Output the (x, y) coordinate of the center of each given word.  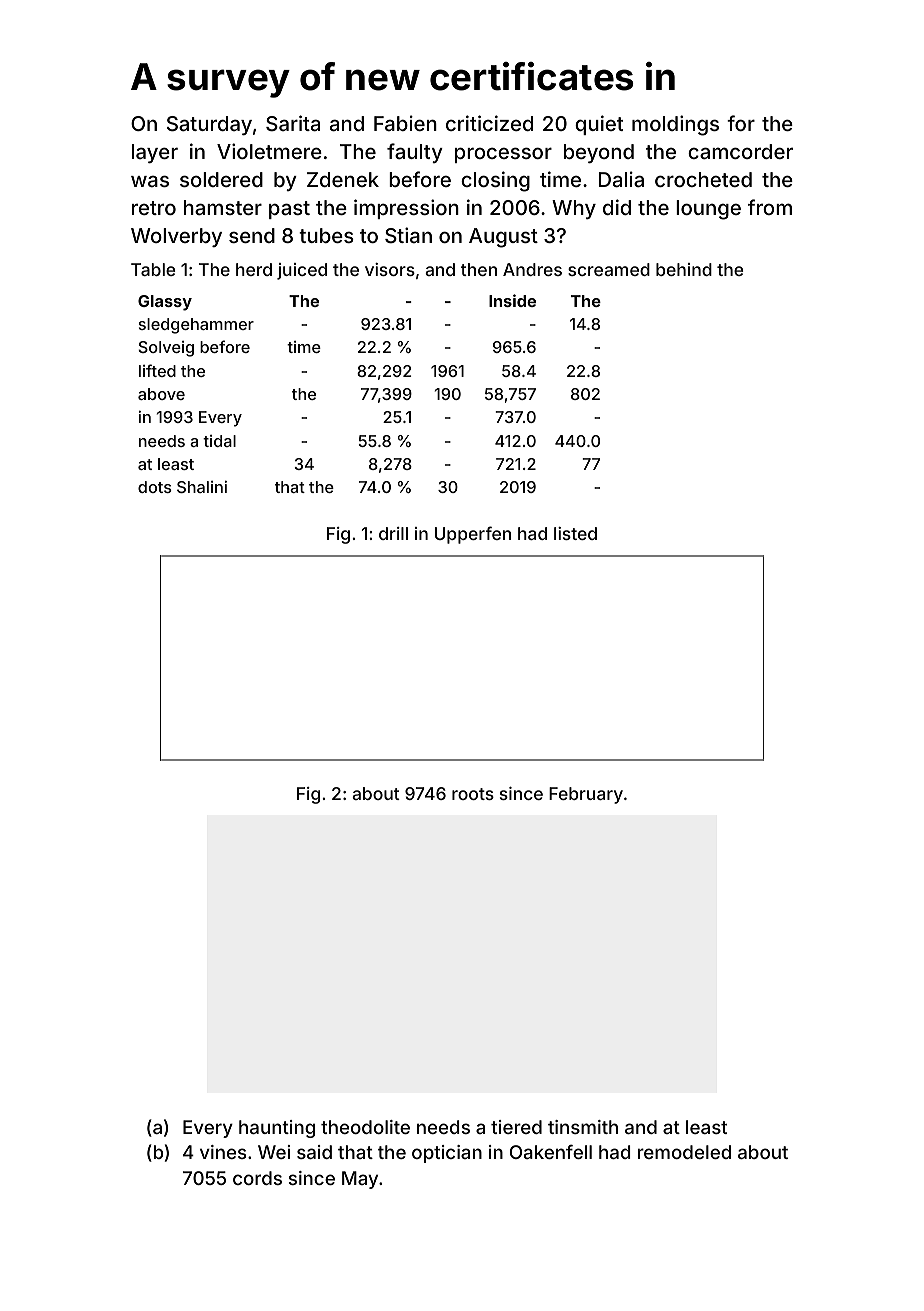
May (360, 1180)
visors (390, 269)
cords (257, 1178)
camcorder (740, 151)
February (586, 795)
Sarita (293, 123)
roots (473, 794)
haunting (277, 1129)
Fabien (405, 123)
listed (575, 533)
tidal (219, 441)
